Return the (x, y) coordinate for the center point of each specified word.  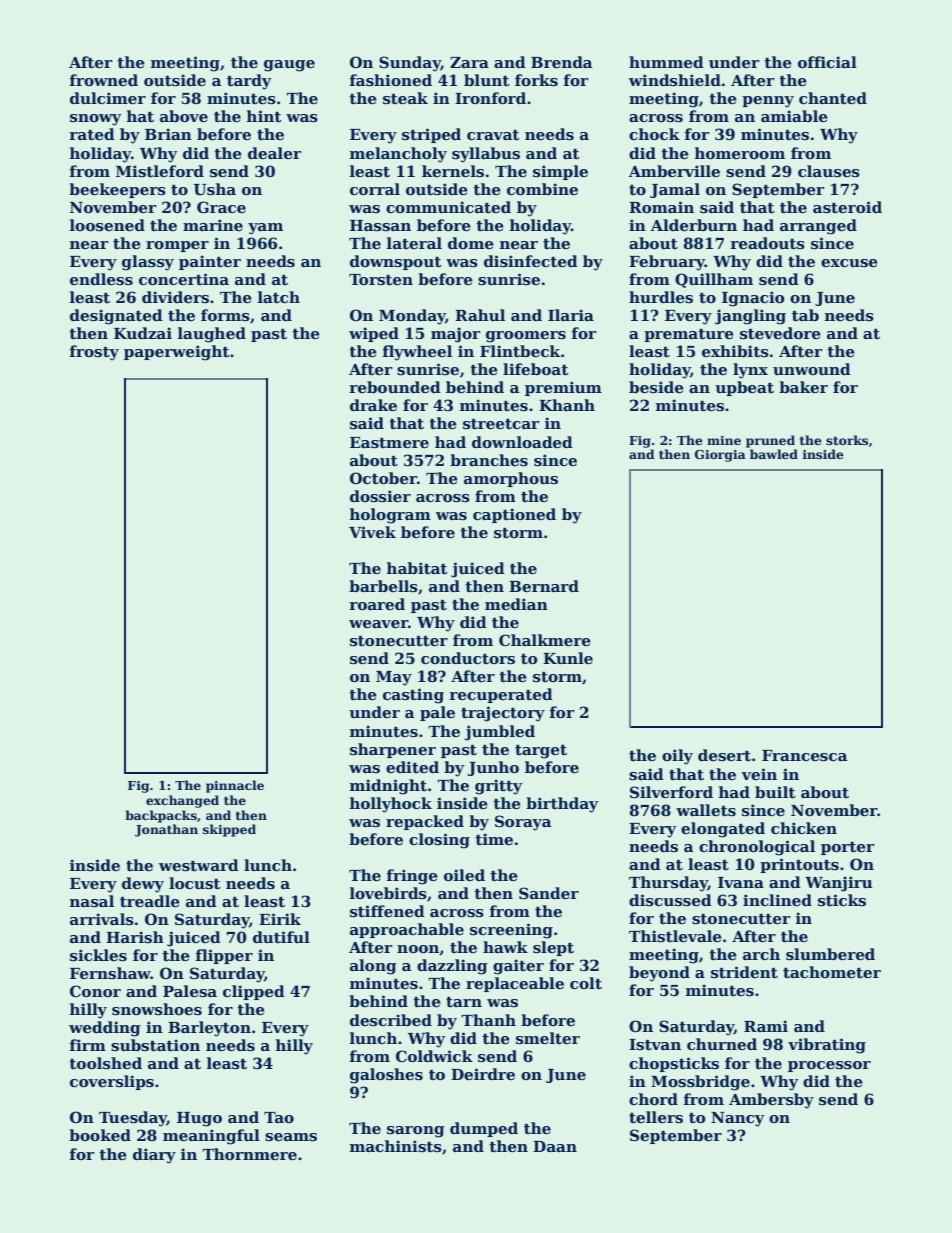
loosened (107, 225)
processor (829, 1066)
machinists (396, 1146)
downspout (396, 262)
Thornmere (249, 1154)
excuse (849, 263)
